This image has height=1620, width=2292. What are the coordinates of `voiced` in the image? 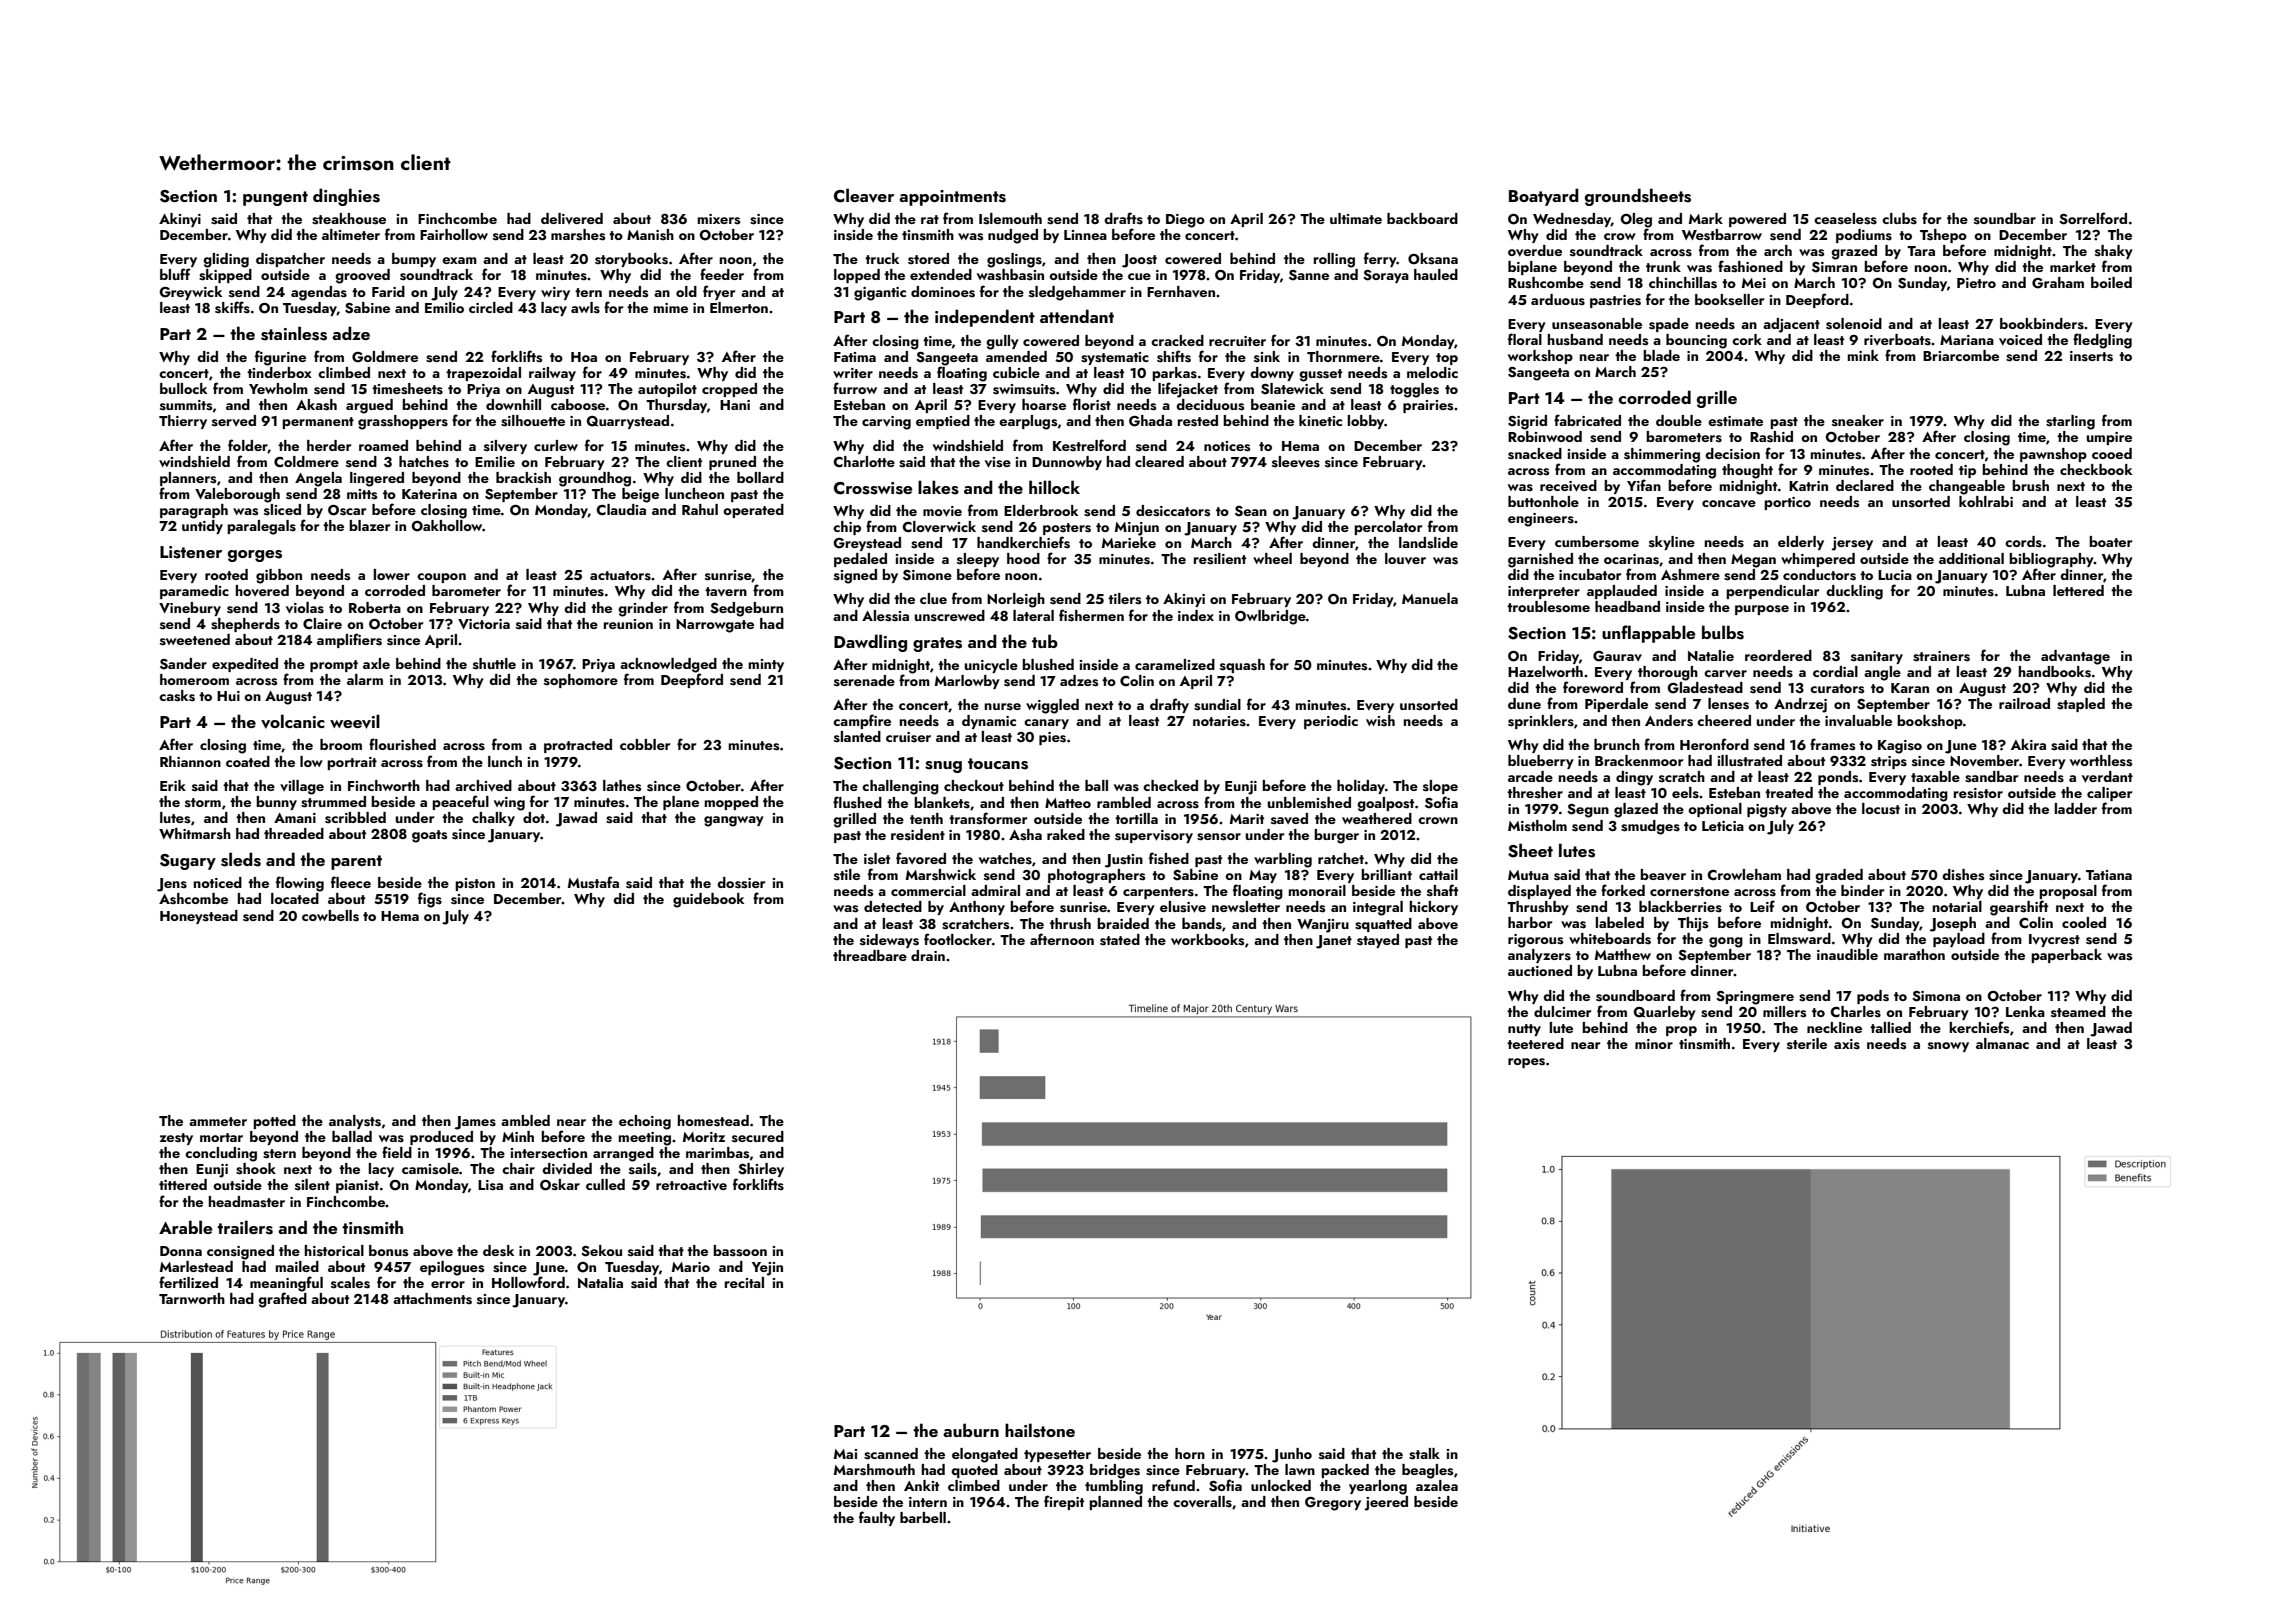 It's located at (2020, 339).
